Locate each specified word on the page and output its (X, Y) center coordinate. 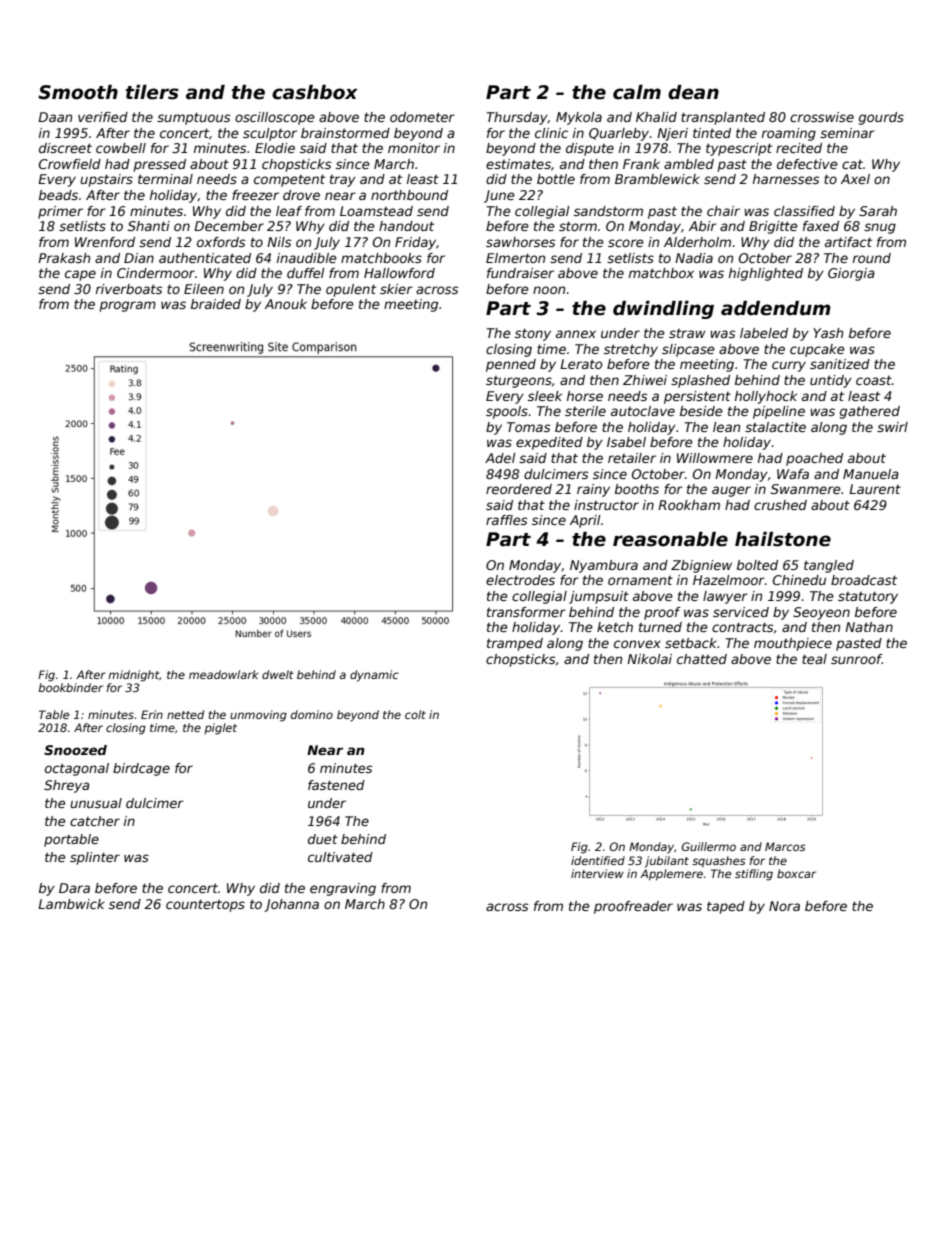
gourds (881, 118)
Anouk (286, 304)
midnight (133, 676)
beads (58, 195)
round (872, 258)
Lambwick (71, 904)
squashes (719, 862)
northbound (409, 195)
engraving (343, 889)
